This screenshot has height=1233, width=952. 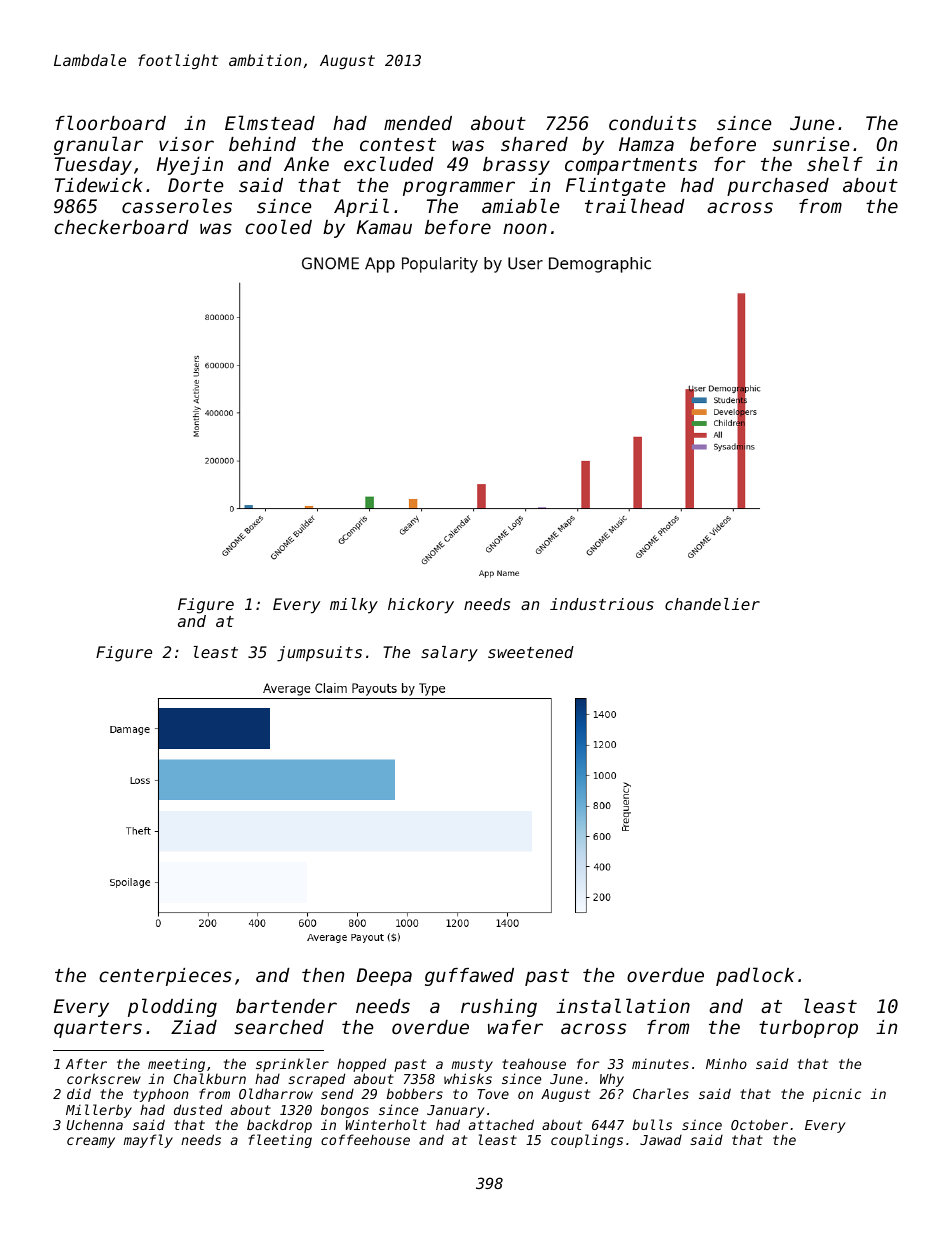 I want to click on centerpieces, so click(x=165, y=977).
